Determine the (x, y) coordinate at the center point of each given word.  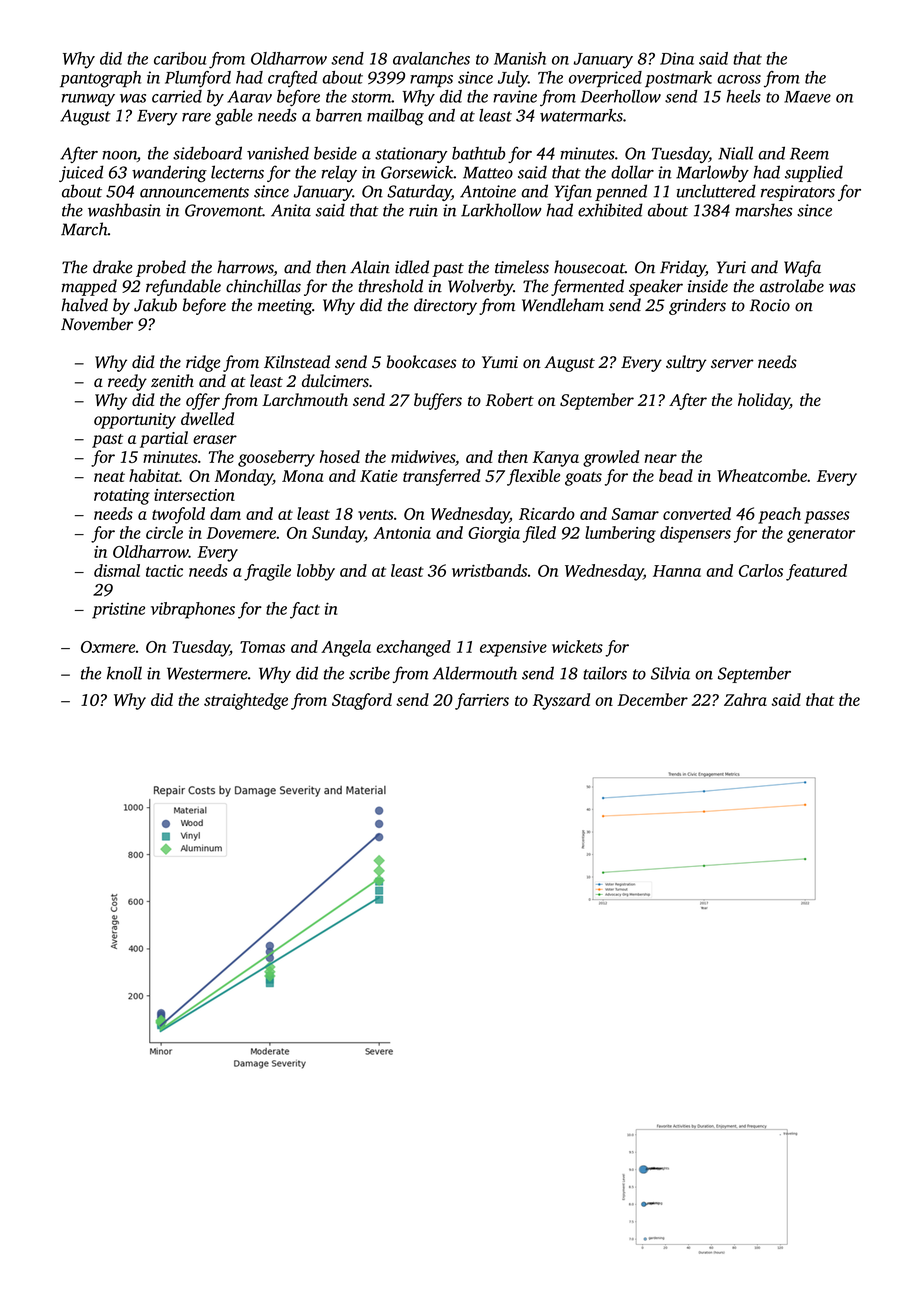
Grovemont (224, 210)
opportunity (135, 421)
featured (816, 572)
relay (339, 173)
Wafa (802, 268)
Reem (809, 153)
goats (583, 479)
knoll (124, 673)
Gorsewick (417, 172)
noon (119, 155)
